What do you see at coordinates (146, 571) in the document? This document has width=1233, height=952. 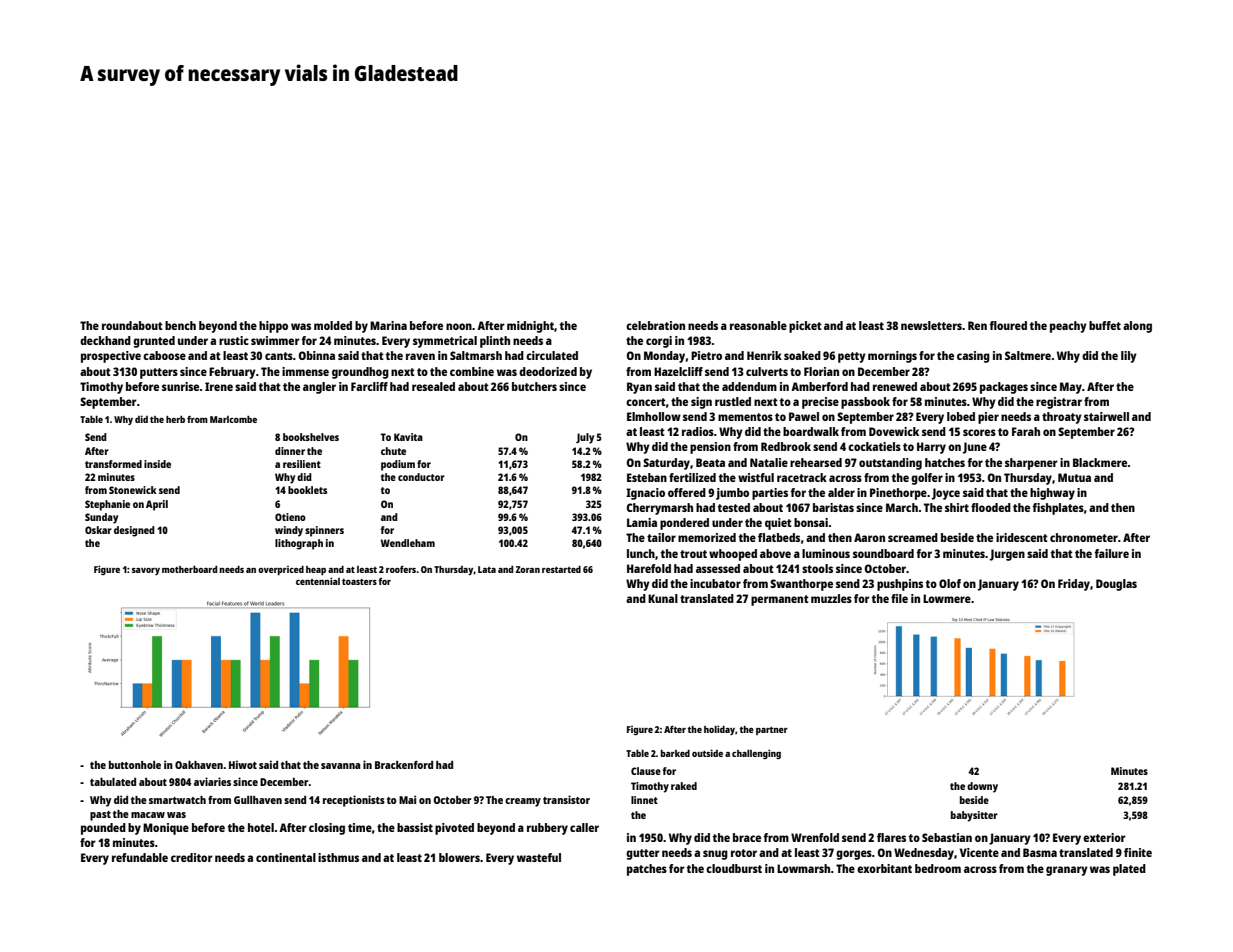 I see `savory` at bounding box center [146, 571].
